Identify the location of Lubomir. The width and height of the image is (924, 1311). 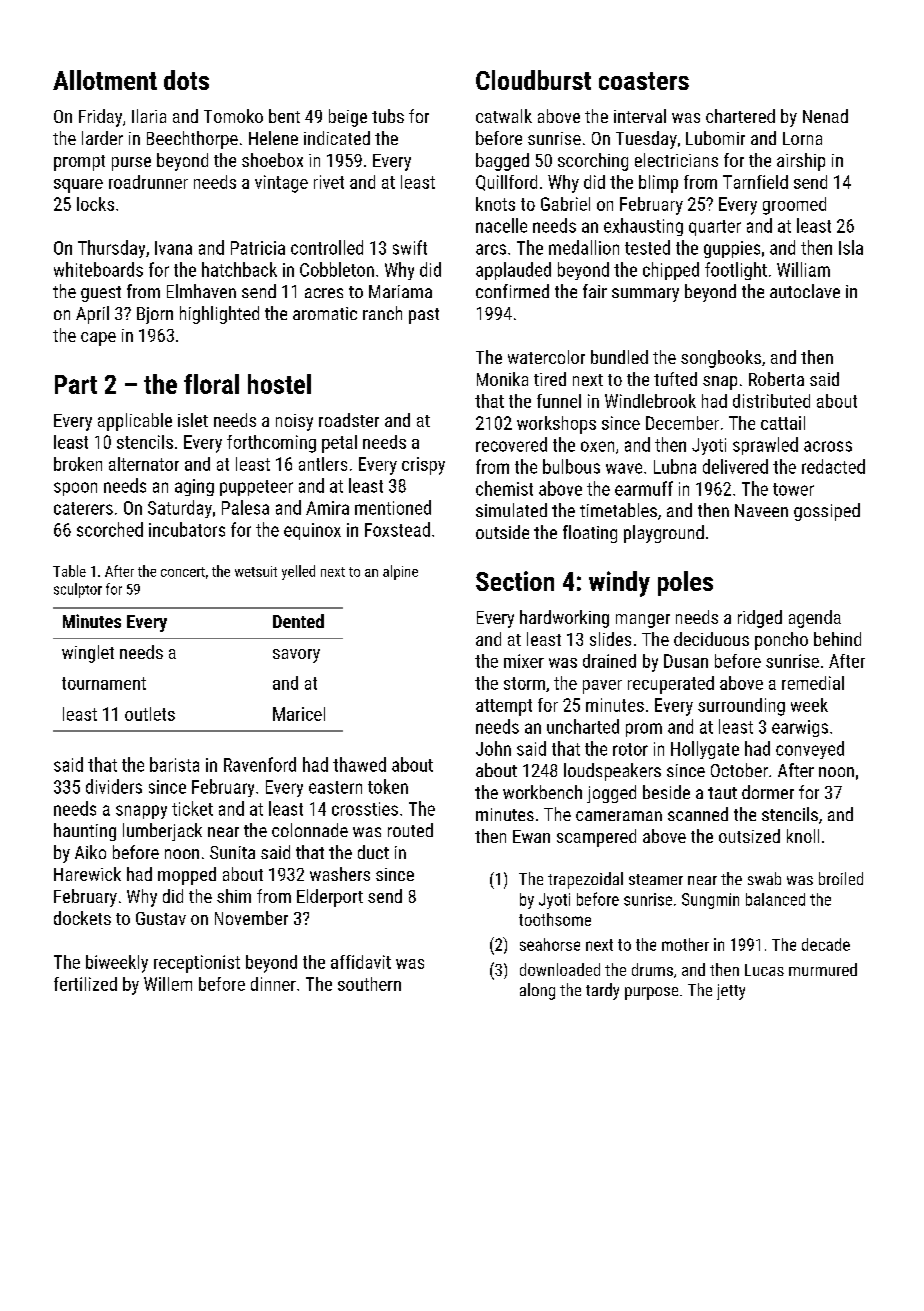
(715, 138).
